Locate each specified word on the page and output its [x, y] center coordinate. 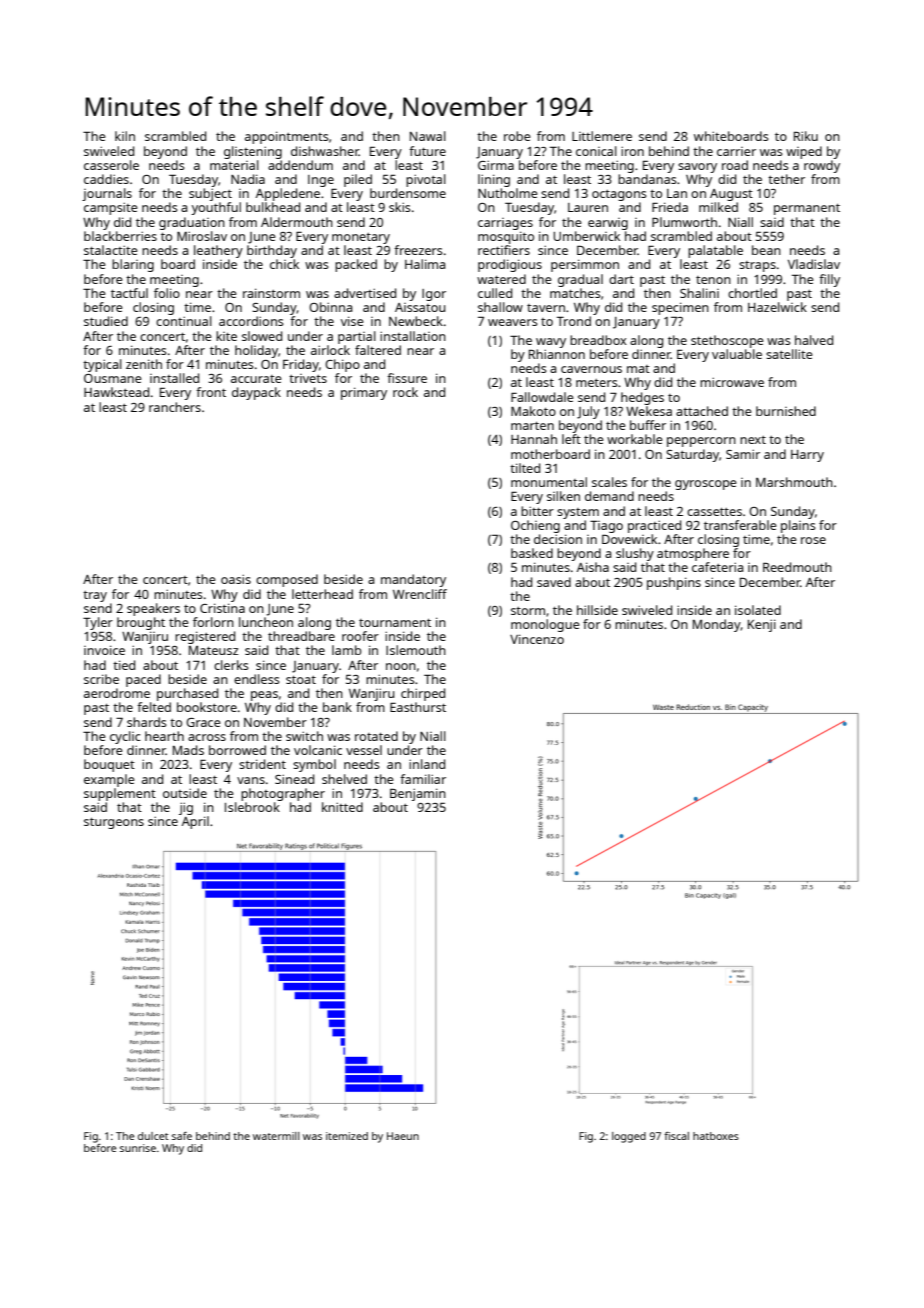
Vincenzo [537, 639]
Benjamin [418, 794]
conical [596, 151]
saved [554, 582]
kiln [125, 136]
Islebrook [252, 807]
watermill [276, 1136]
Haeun [403, 1136]
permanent [807, 209]
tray [95, 596]
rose [813, 540]
